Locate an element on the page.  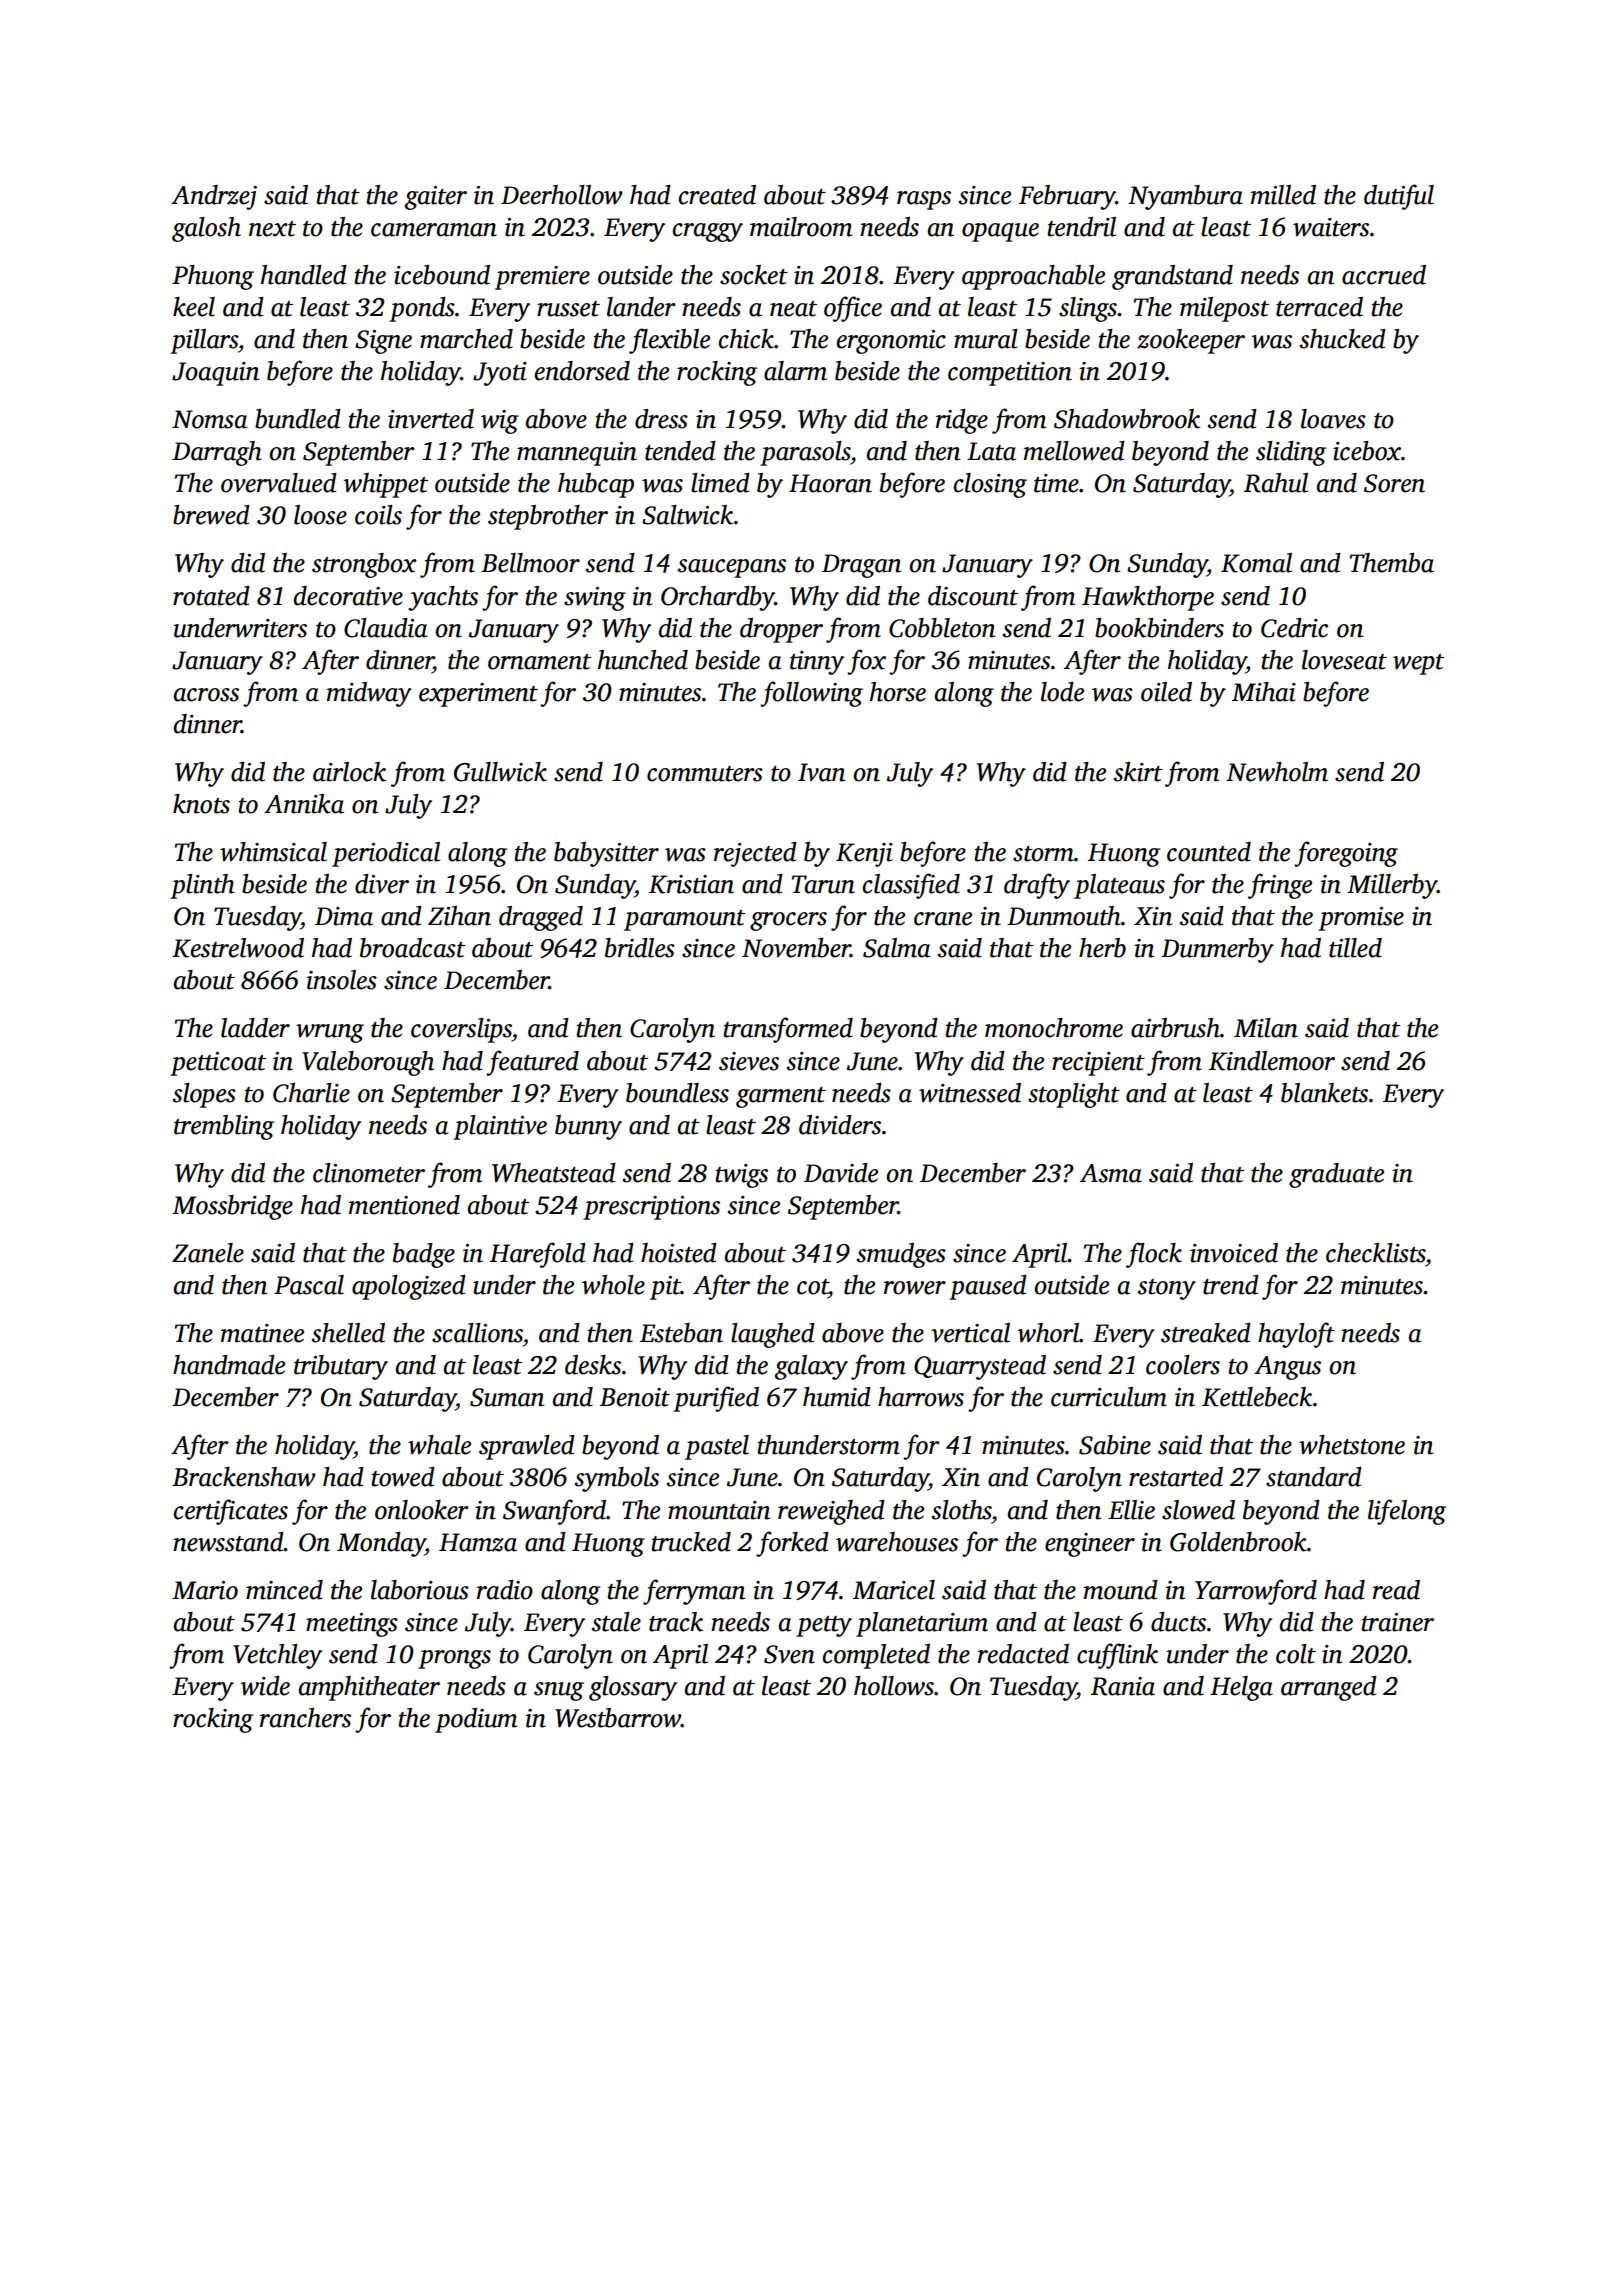
radio is located at coordinates (505, 1590).
